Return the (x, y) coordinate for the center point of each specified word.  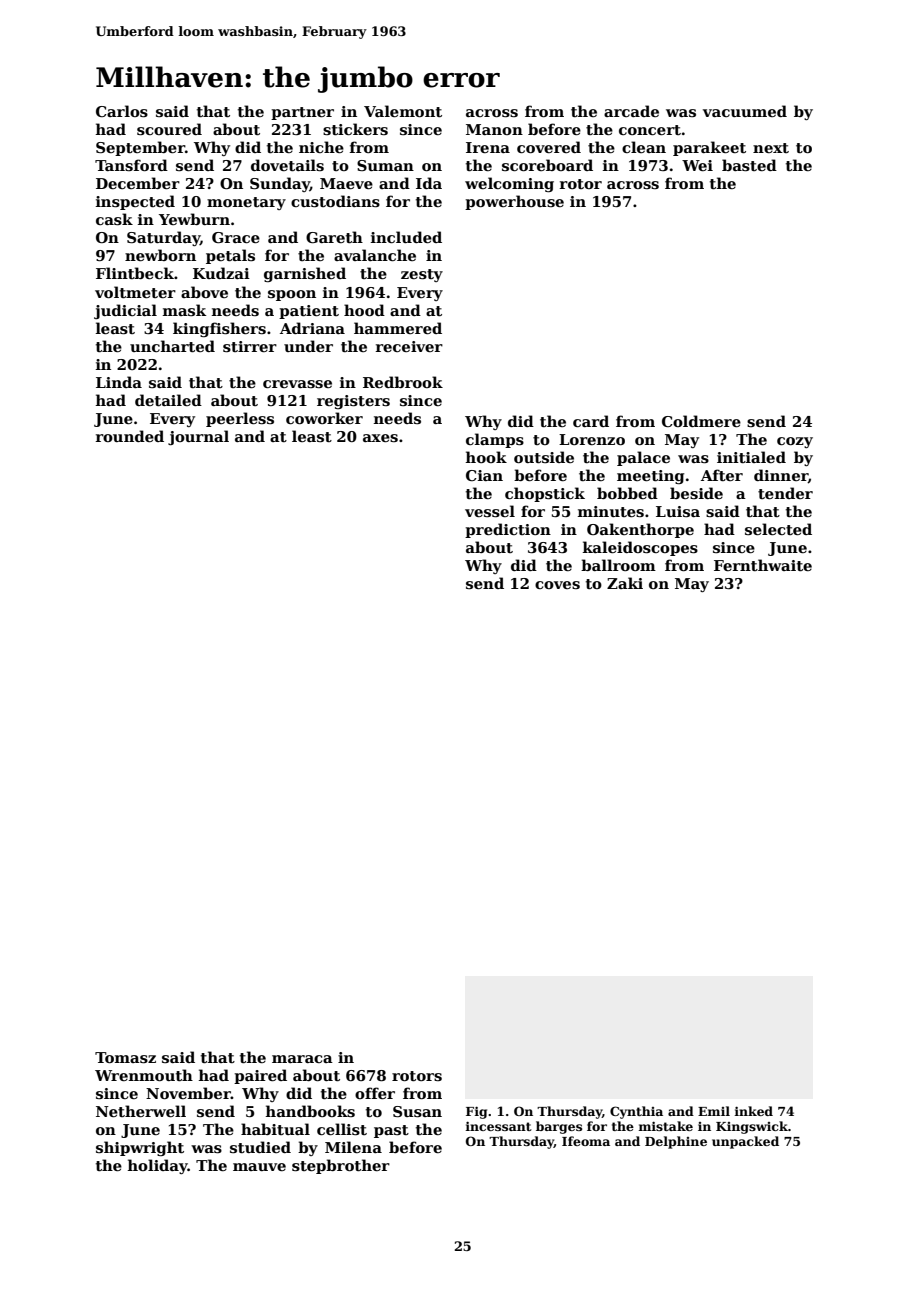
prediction (508, 530)
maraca (302, 1059)
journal (198, 437)
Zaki (625, 583)
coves (557, 585)
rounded (130, 436)
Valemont (403, 111)
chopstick (545, 494)
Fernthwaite (763, 565)
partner (302, 113)
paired (260, 1076)
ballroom (618, 565)
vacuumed (745, 111)
